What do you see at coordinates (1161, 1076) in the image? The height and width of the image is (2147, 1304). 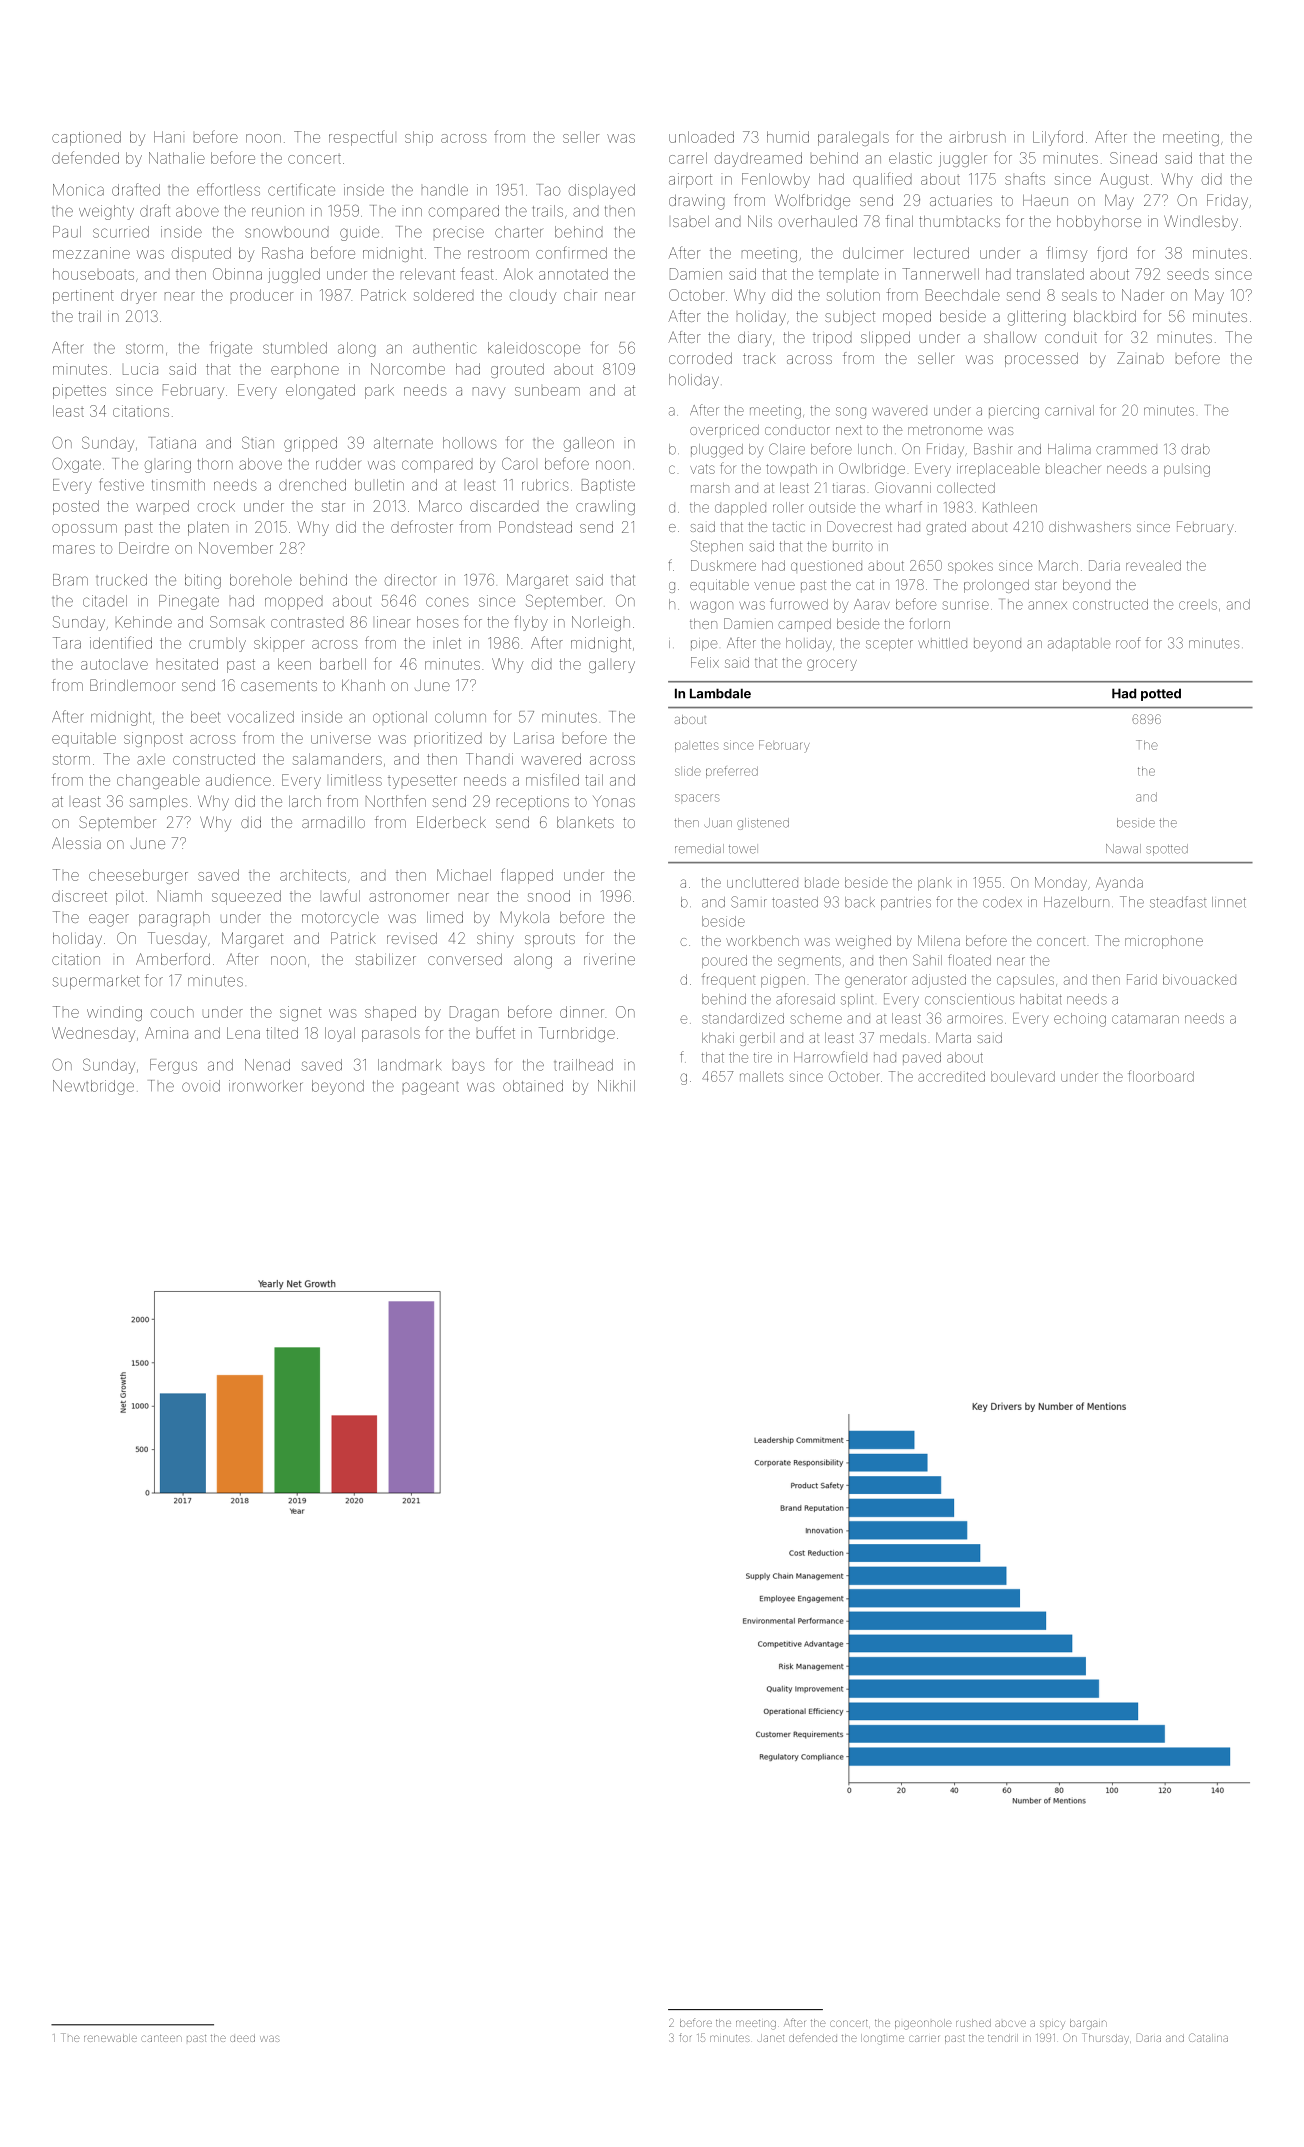 I see `floorboard` at bounding box center [1161, 1076].
